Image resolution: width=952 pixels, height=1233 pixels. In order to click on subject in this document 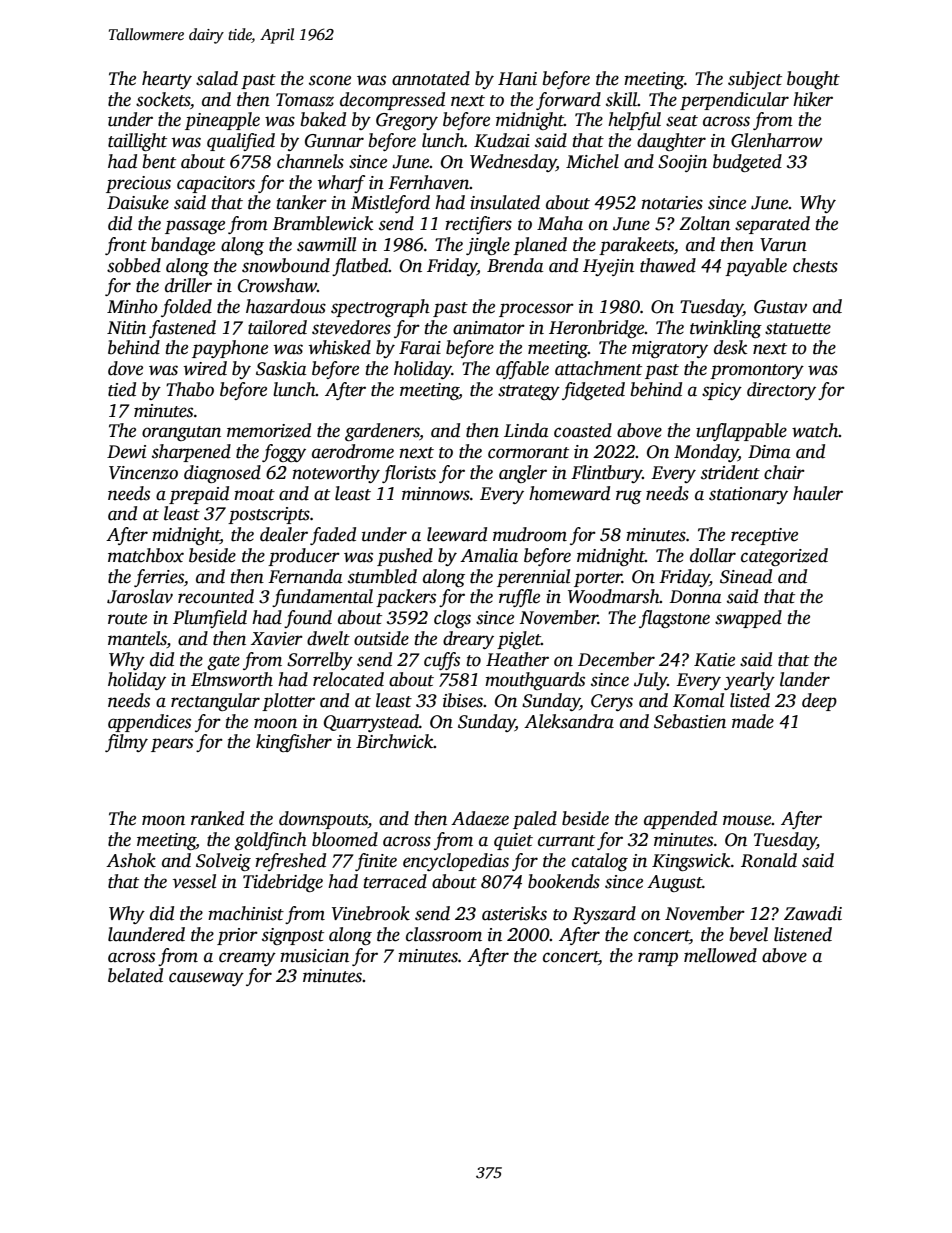, I will do `click(755, 80)`.
